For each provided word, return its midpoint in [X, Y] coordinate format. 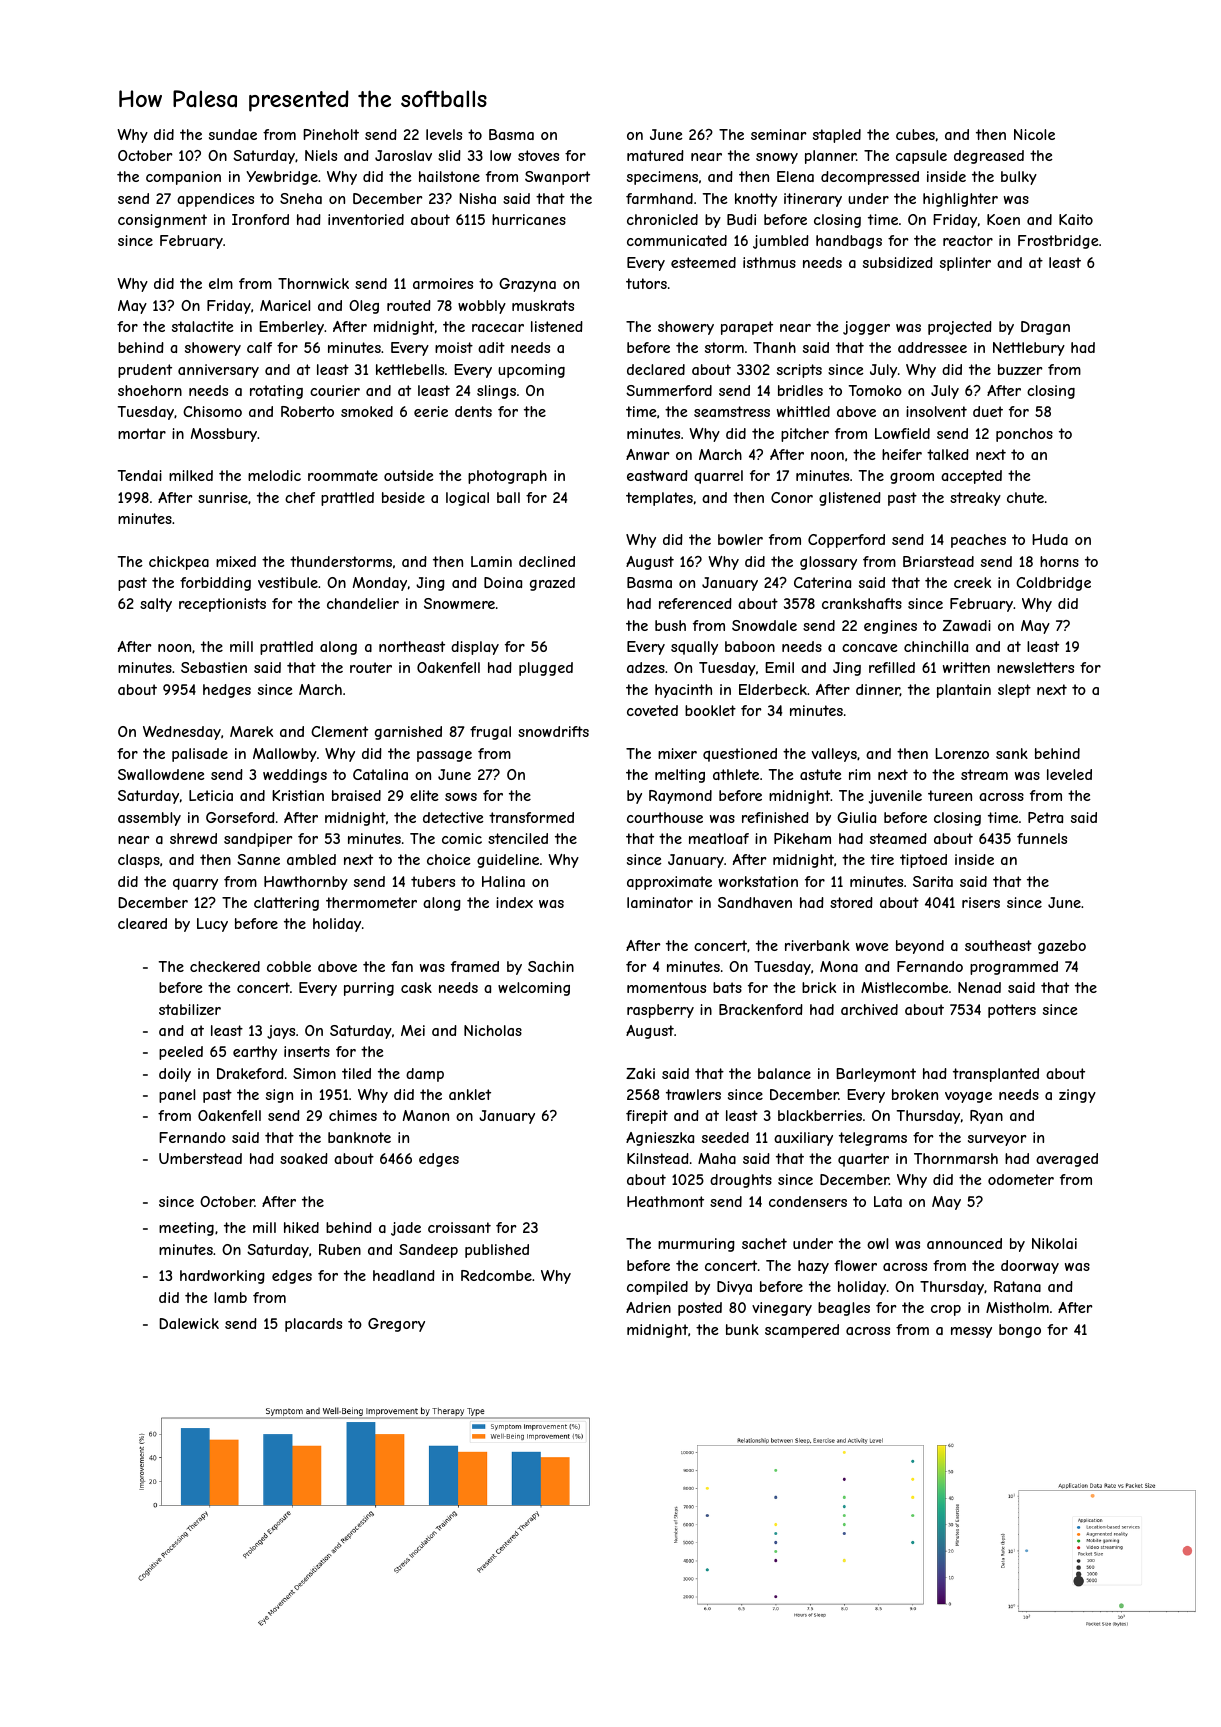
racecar [498, 328]
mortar [142, 433]
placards [313, 1325]
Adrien [648, 1307]
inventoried [366, 219]
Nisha [477, 198]
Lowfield [902, 433]
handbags [849, 242]
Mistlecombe [904, 987]
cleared [142, 923]
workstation [758, 881]
